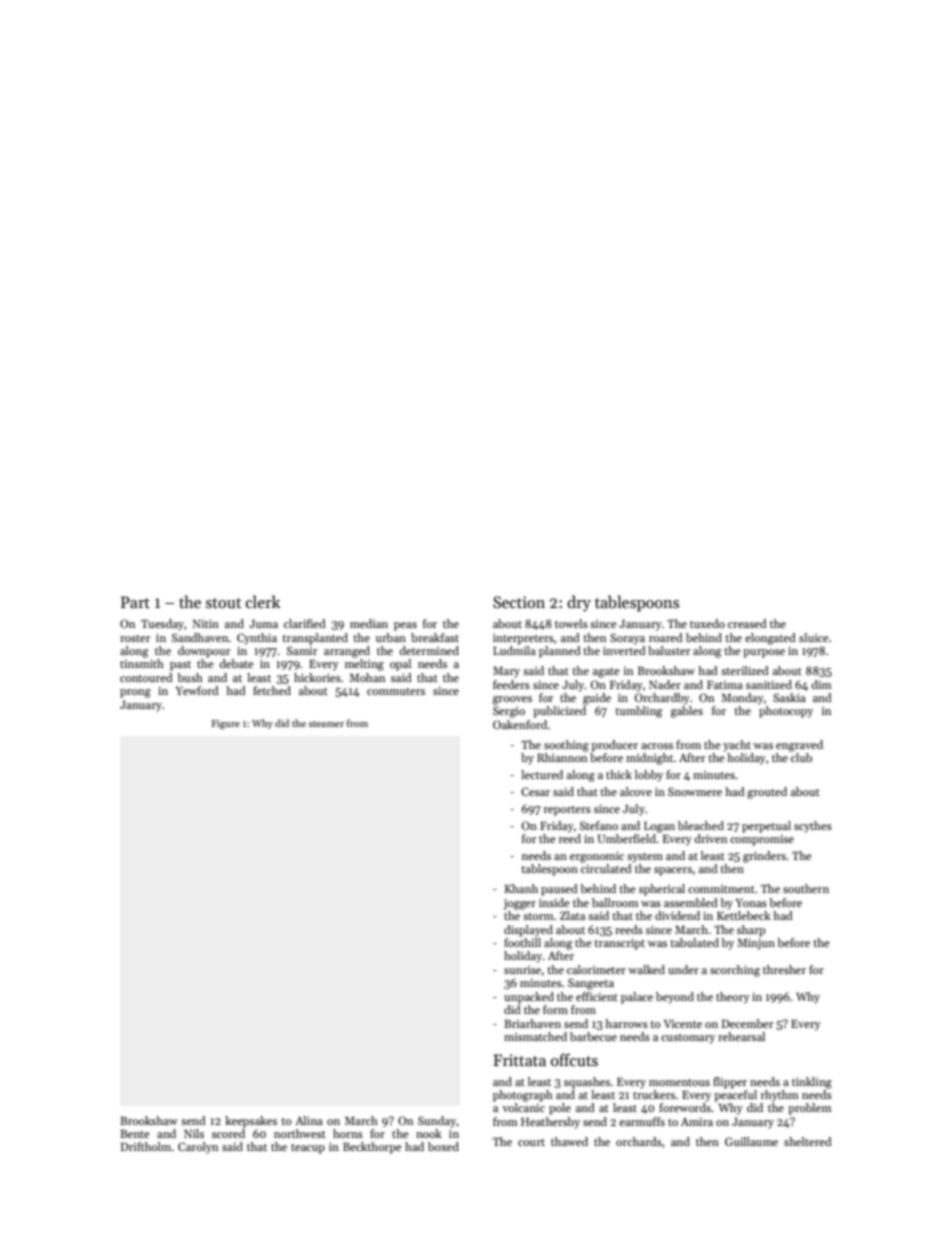 Image resolution: width=952 pixels, height=1233 pixels. What do you see at coordinates (559, 890) in the document?
I see `paused` at bounding box center [559, 890].
